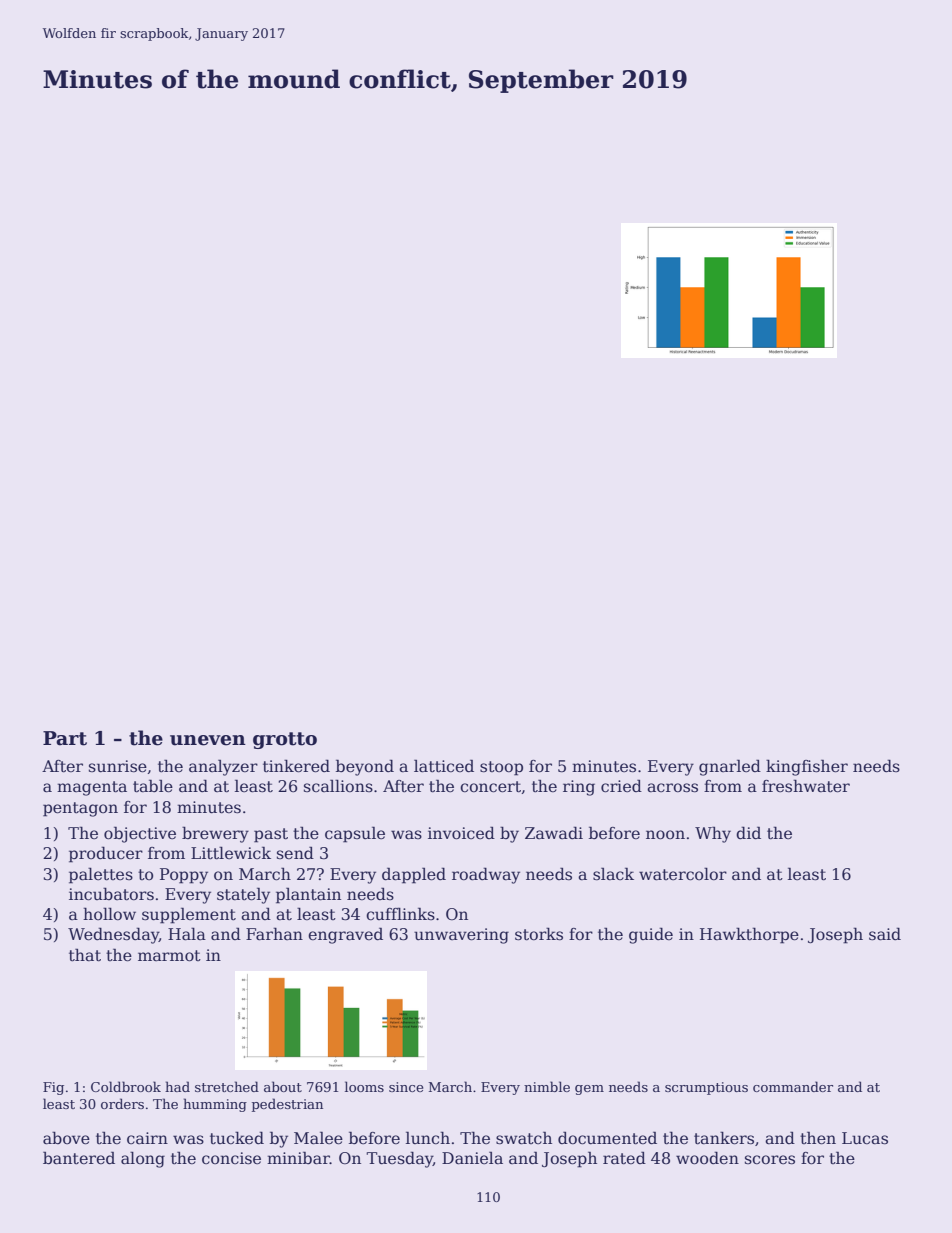 The height and width of the screenshot is (1233, 952). I want to click on did, so click(748, 832).
